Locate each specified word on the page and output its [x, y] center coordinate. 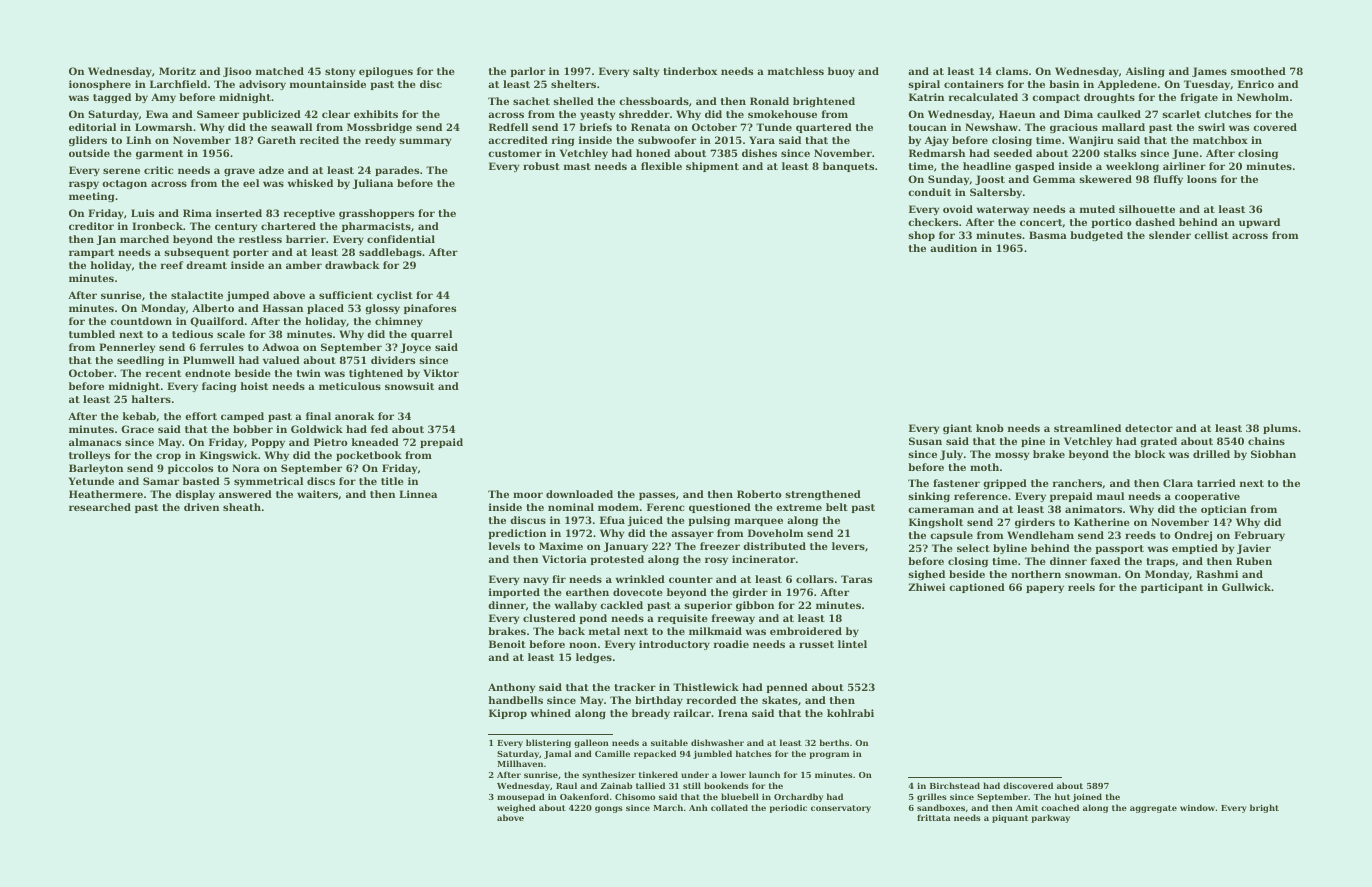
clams [1012, 71]
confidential [401, 239]
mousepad [521, 797]
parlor [527, 72]
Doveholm [776, 533]
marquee [758, 522]
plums [1280, 429]
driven [201, 507]
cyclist [395, 296]
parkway [1050, 818]
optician [1224, 510]
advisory [262, 85]
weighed [516, 808]
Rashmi [1217, 574]
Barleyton [96, 469]
